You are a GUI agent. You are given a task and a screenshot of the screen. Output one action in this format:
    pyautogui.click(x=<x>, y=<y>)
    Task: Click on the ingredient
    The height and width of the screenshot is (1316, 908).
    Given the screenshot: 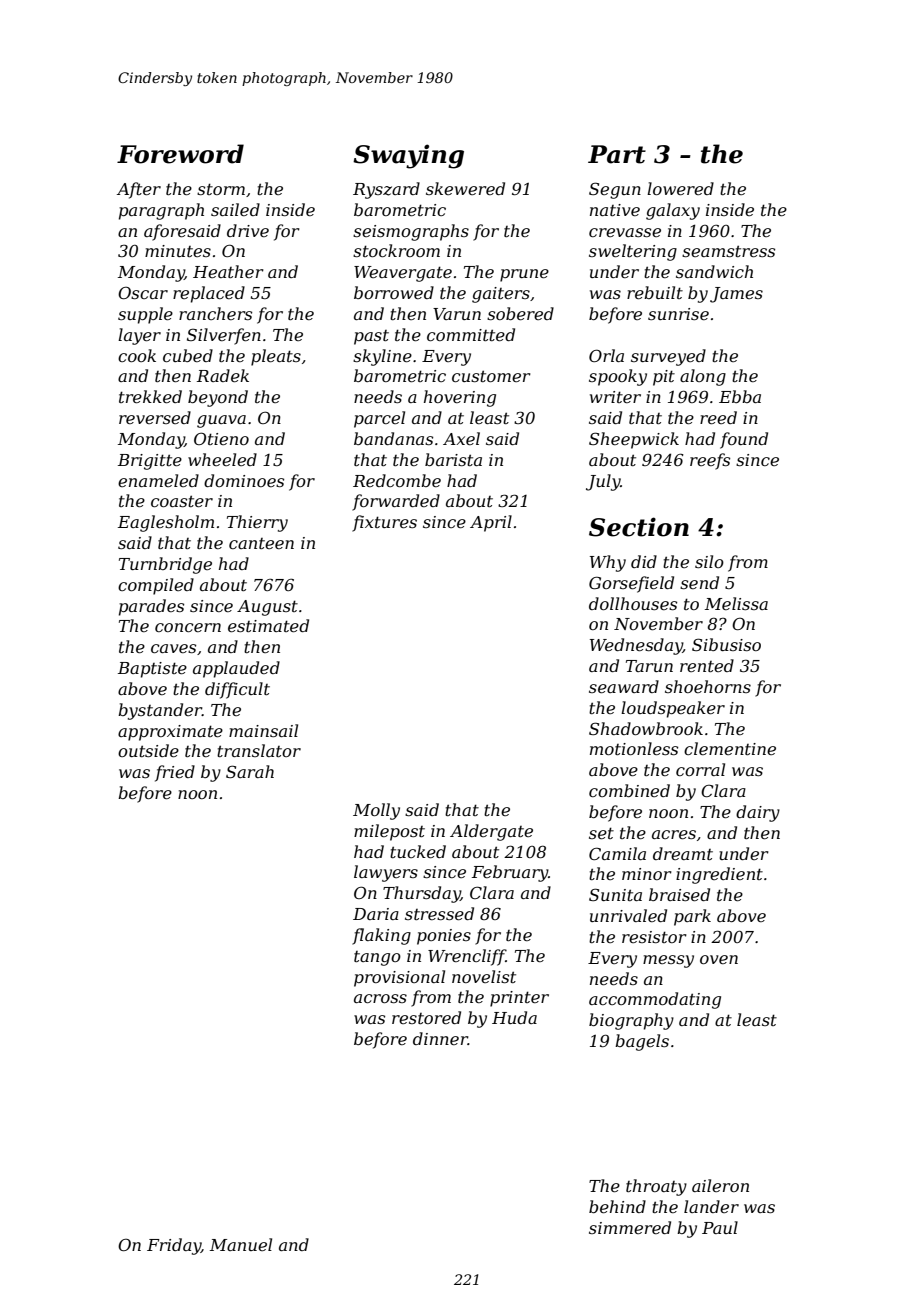 What is the action you would take?
    pyautogui.click(x=719, y=875)
